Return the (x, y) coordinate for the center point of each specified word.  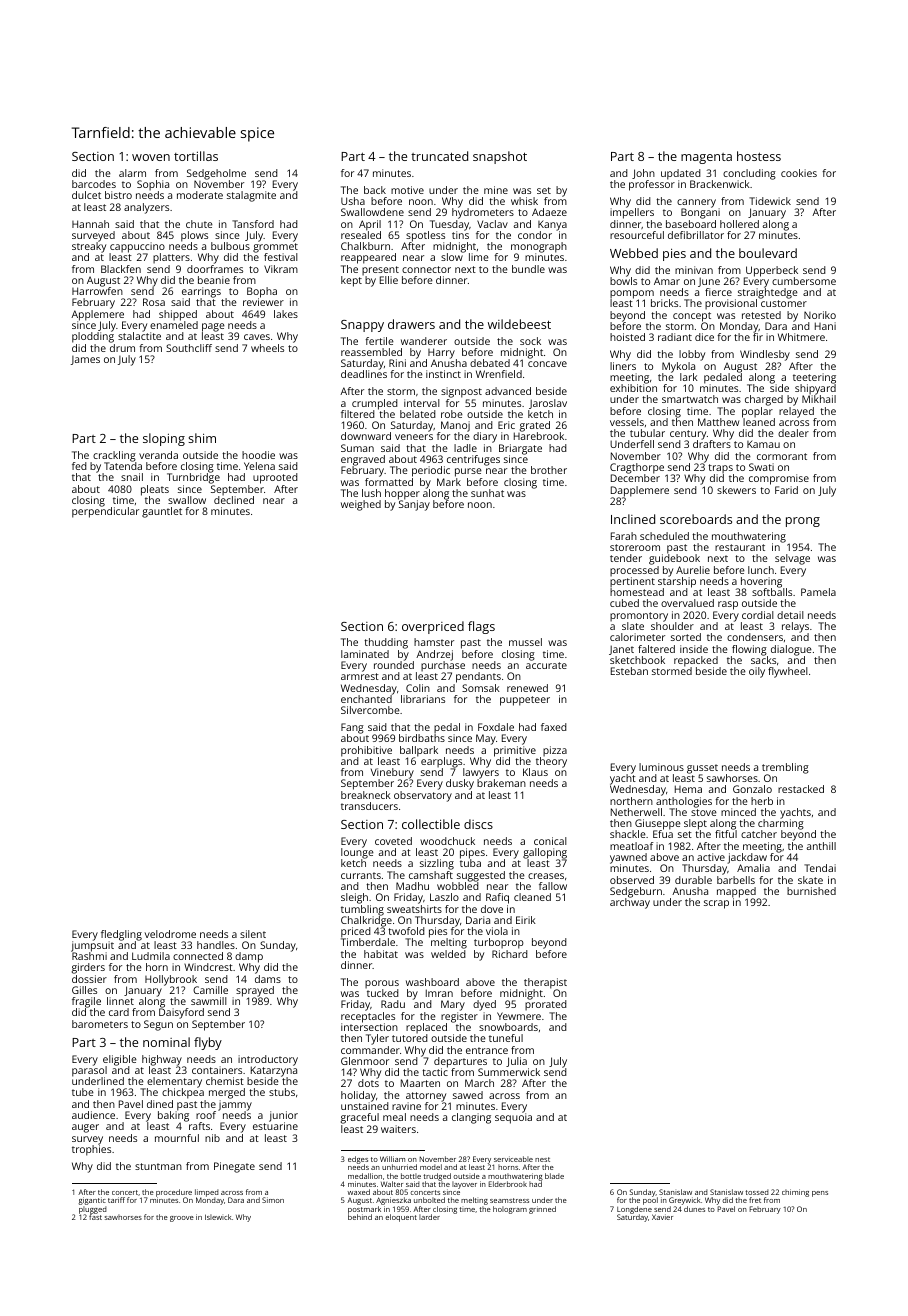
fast (95, 1217)
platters (171, 258)
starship (677, 582)
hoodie (258, 455)
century (688, 435)
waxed (359, 1192)
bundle (528, 269)
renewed (527, 688)
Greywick (685, 1201)
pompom (632, 295)
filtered (358, 414)
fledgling (121, 935)
